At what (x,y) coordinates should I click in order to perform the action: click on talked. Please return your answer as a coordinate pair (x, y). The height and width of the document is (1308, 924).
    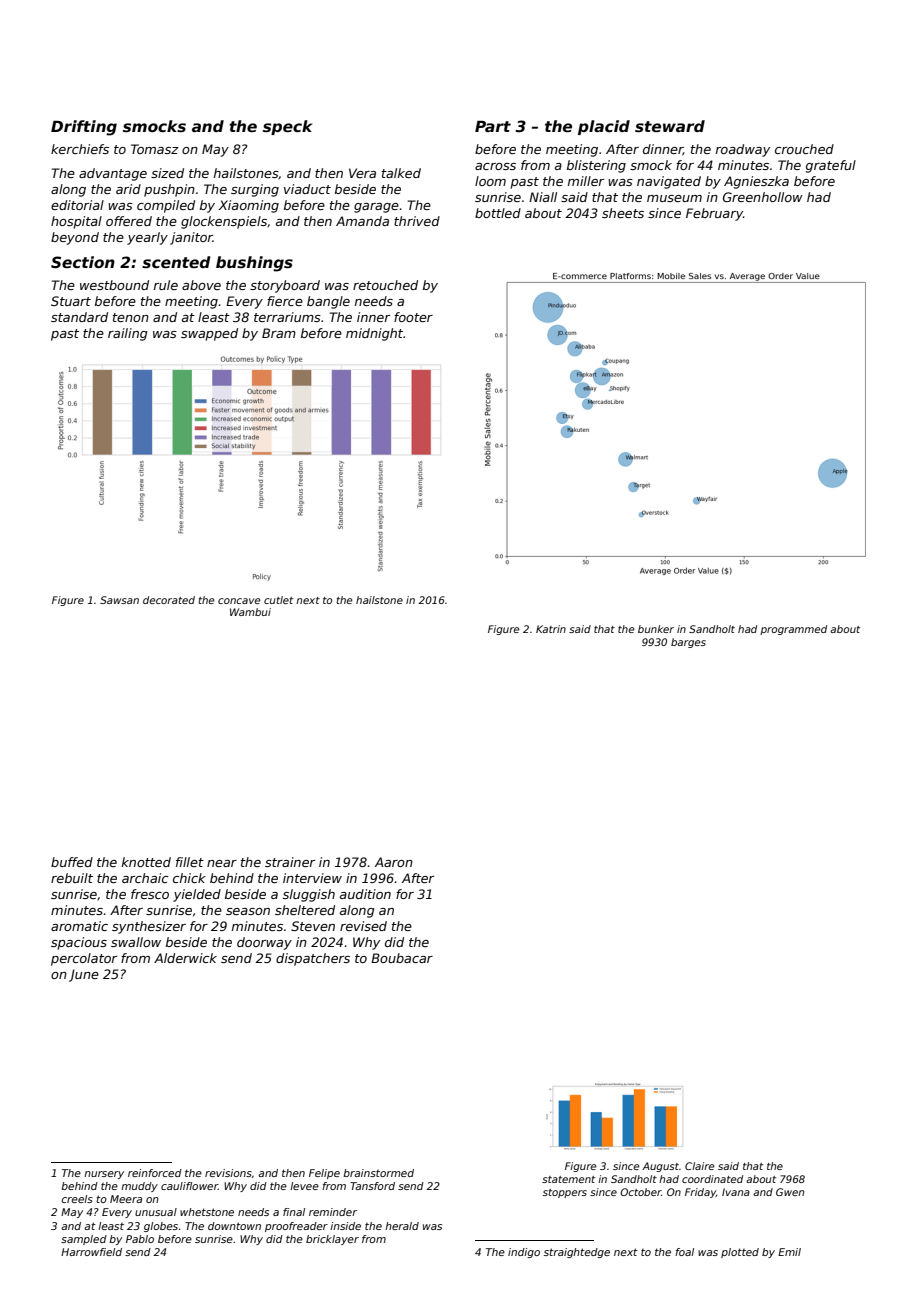
    Looking at the image, I should click on (401, 173).
